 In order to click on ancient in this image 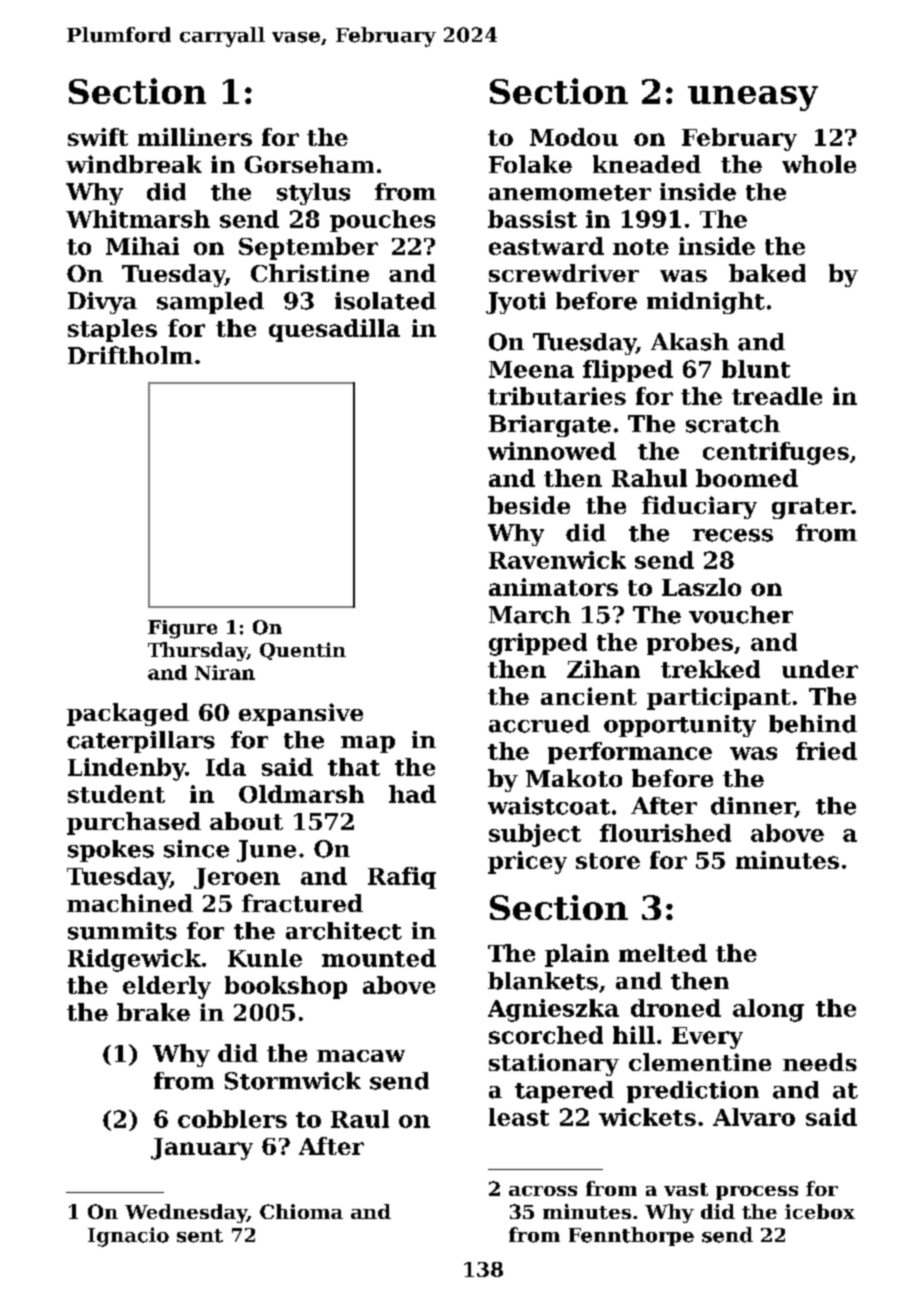, I will do `click(589, 696)`.
